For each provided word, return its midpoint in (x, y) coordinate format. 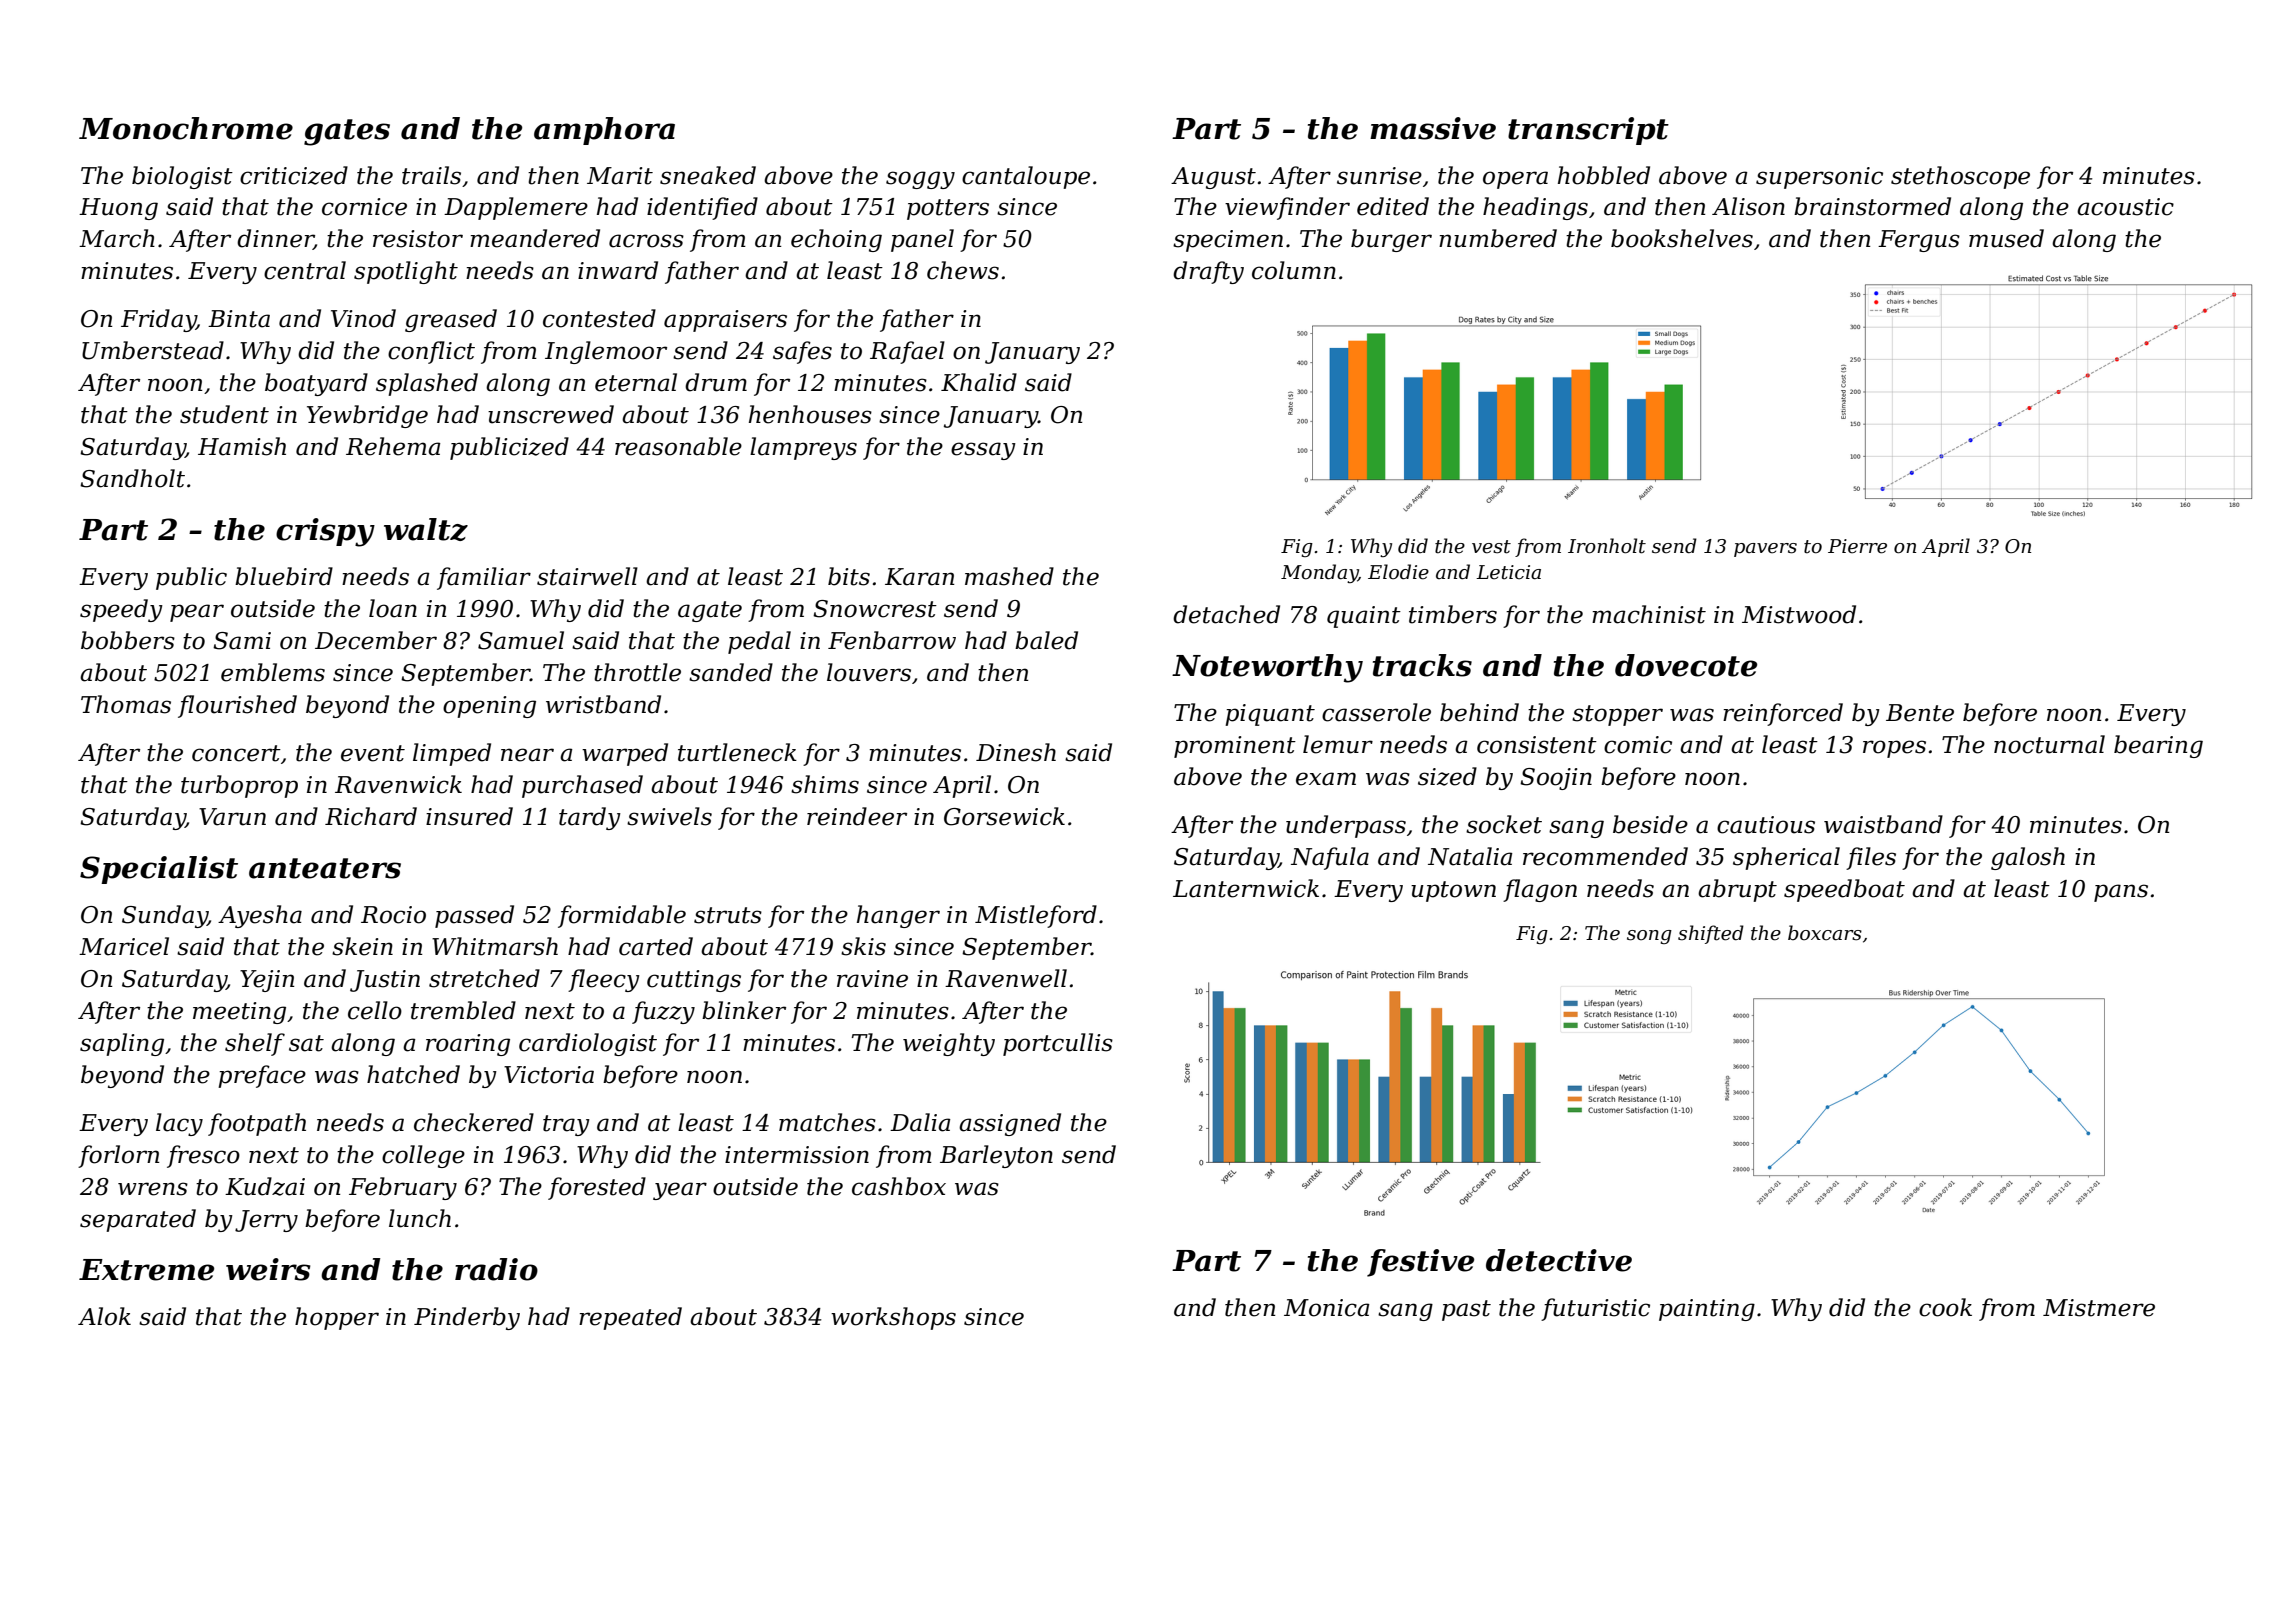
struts (728, 915)
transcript (1588, 131)
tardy (590, 818)
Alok (104, 1316)
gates (347, 132)
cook (1945, 1307)
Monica (1327, 1308)
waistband (1883, 824)
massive (1433, 128)
